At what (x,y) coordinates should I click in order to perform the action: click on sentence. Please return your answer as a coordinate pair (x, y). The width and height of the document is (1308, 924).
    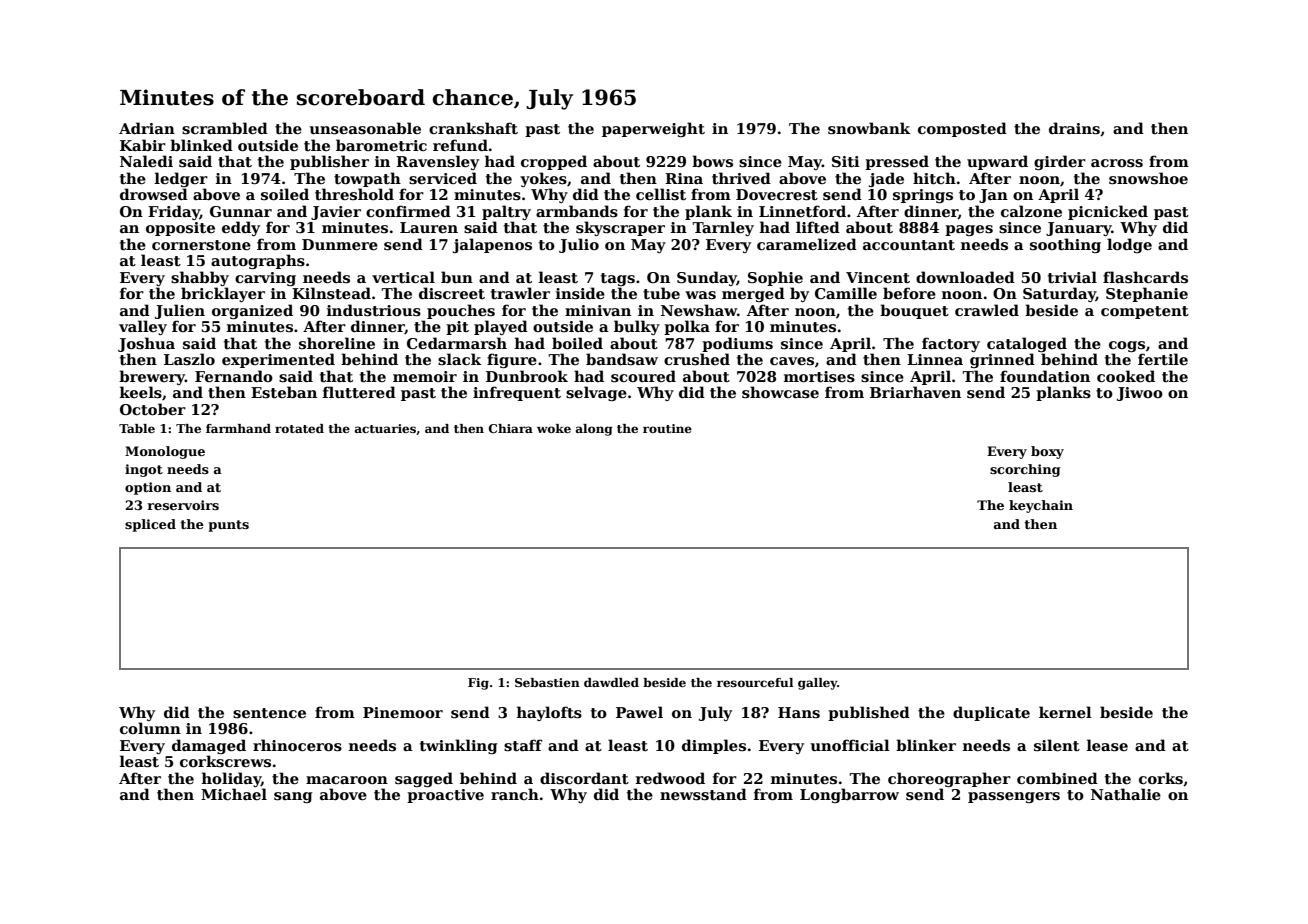
    Looking at the image, I should click on (269, 713).
